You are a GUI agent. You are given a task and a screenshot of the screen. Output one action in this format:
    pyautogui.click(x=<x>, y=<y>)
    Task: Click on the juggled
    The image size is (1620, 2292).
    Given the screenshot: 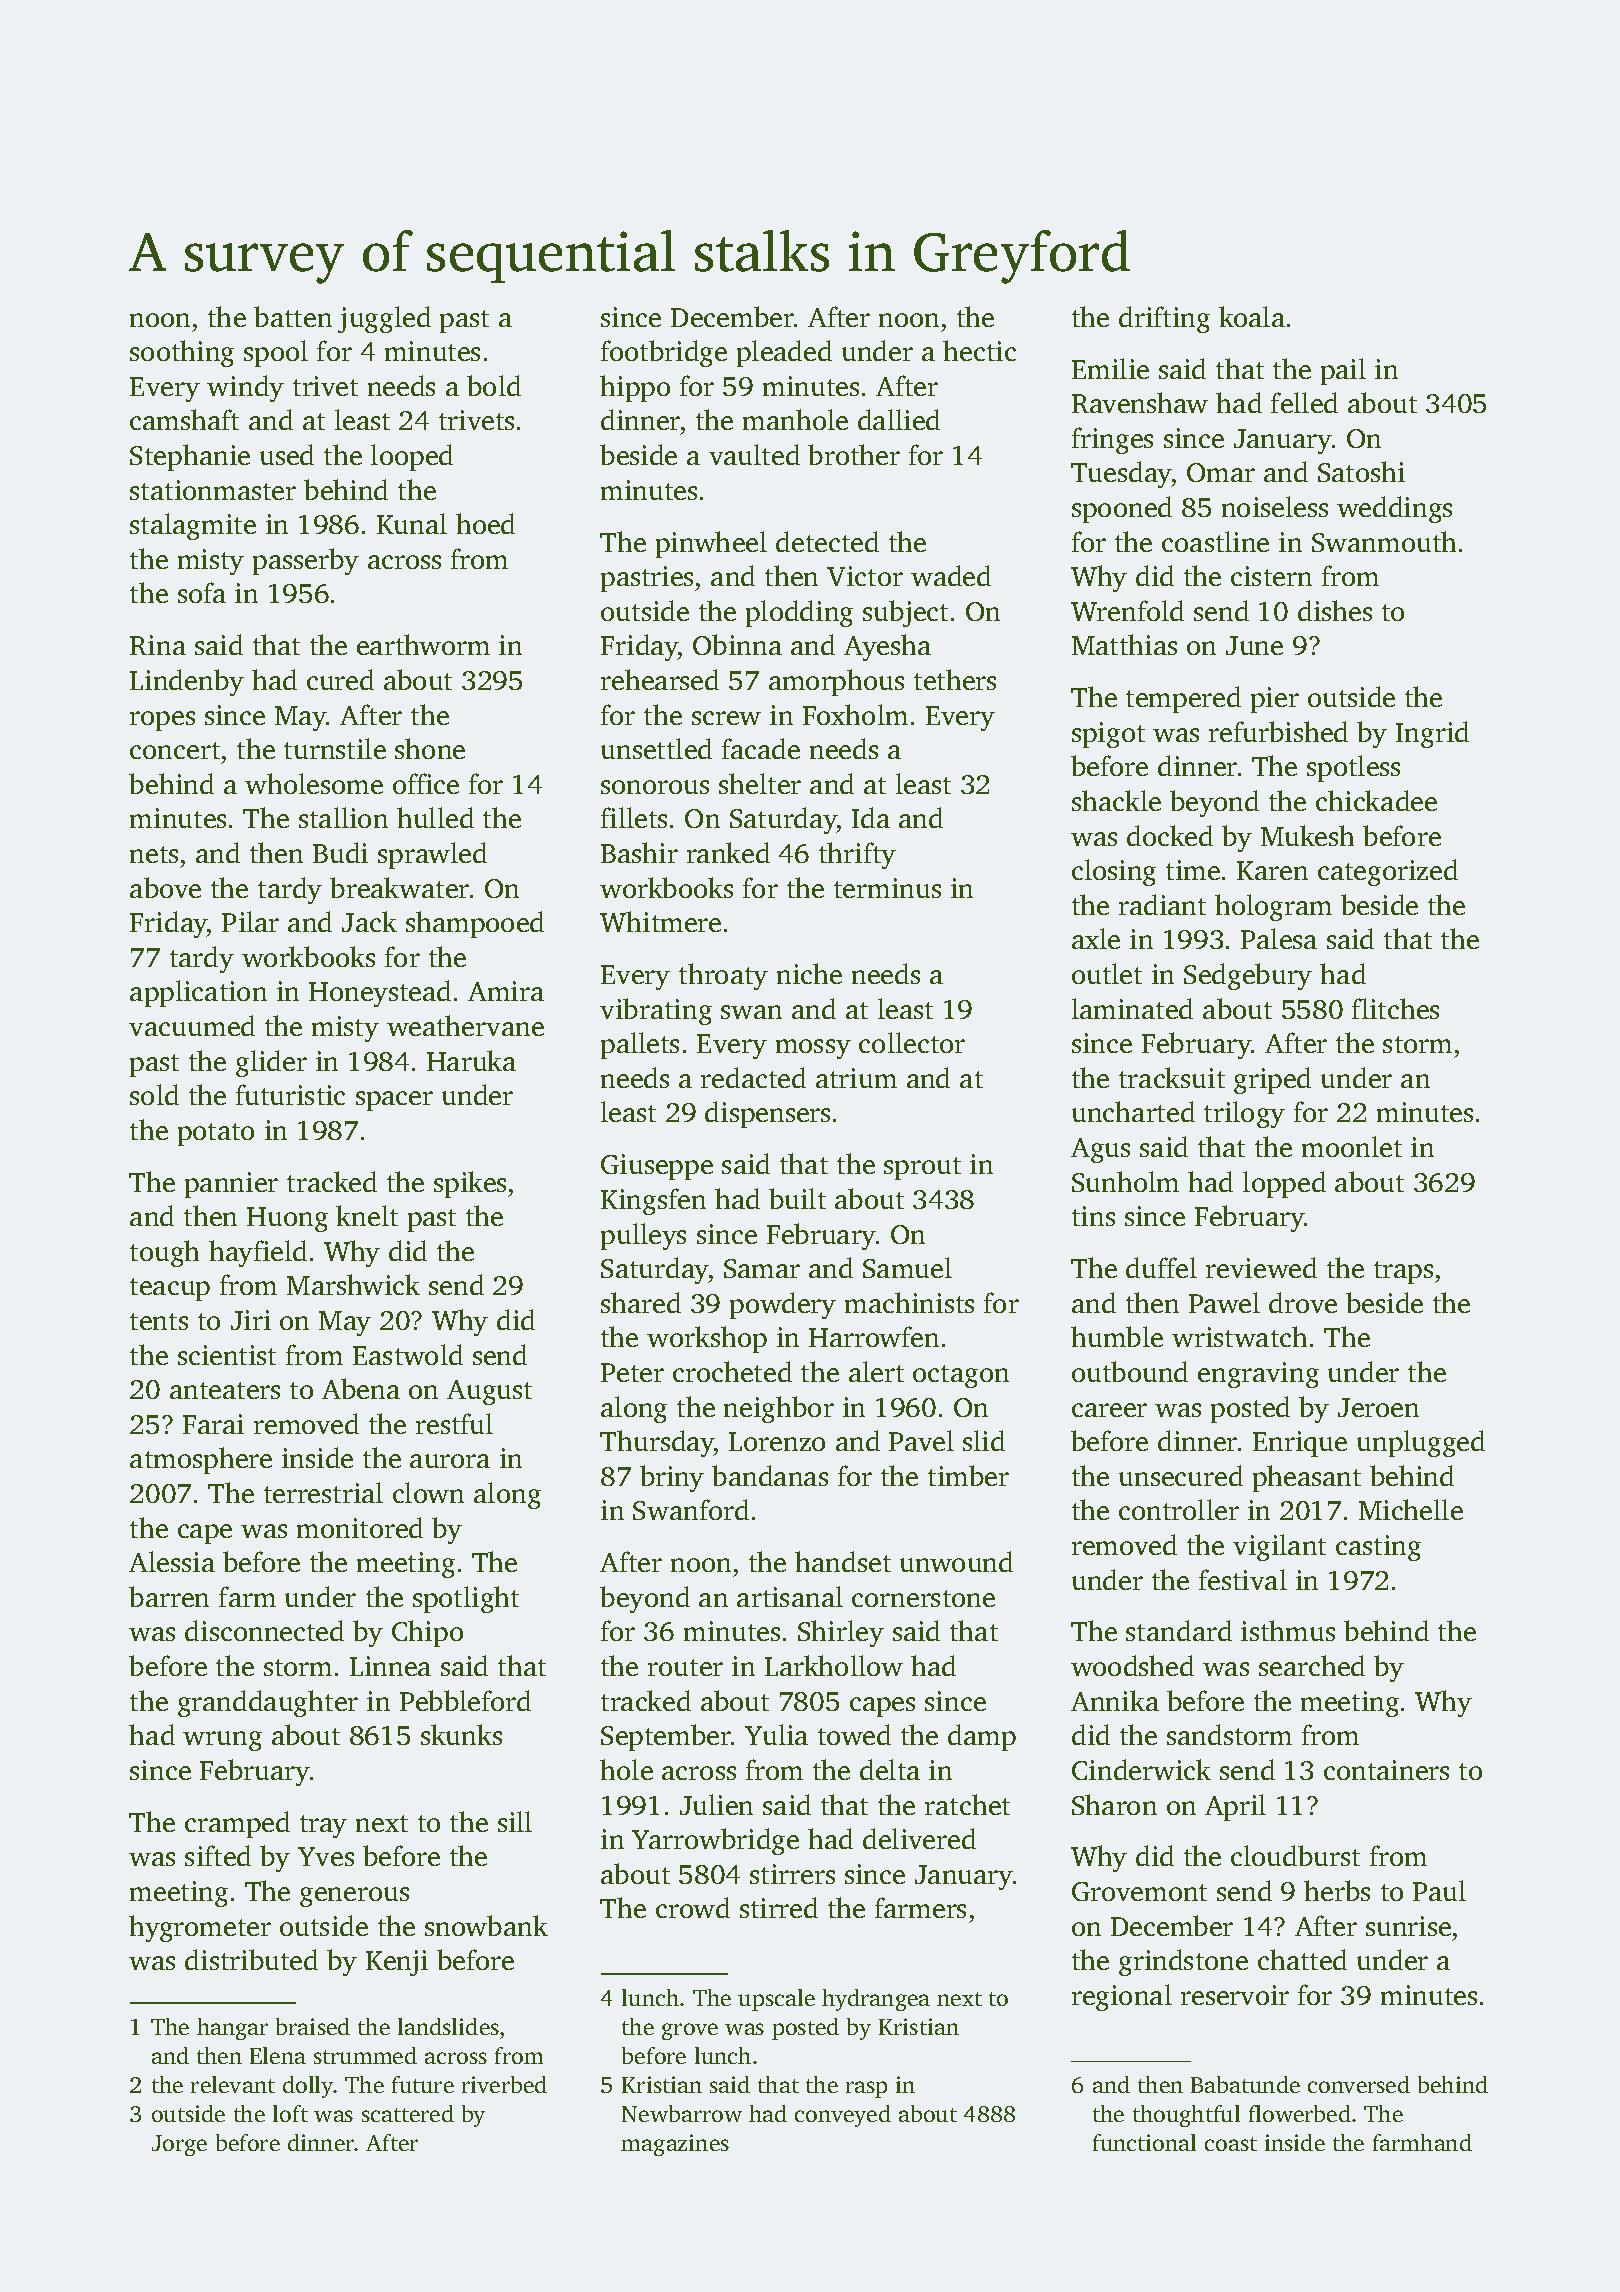 What is the action you would take?
    pyautogui.click(x=384, y=319)
